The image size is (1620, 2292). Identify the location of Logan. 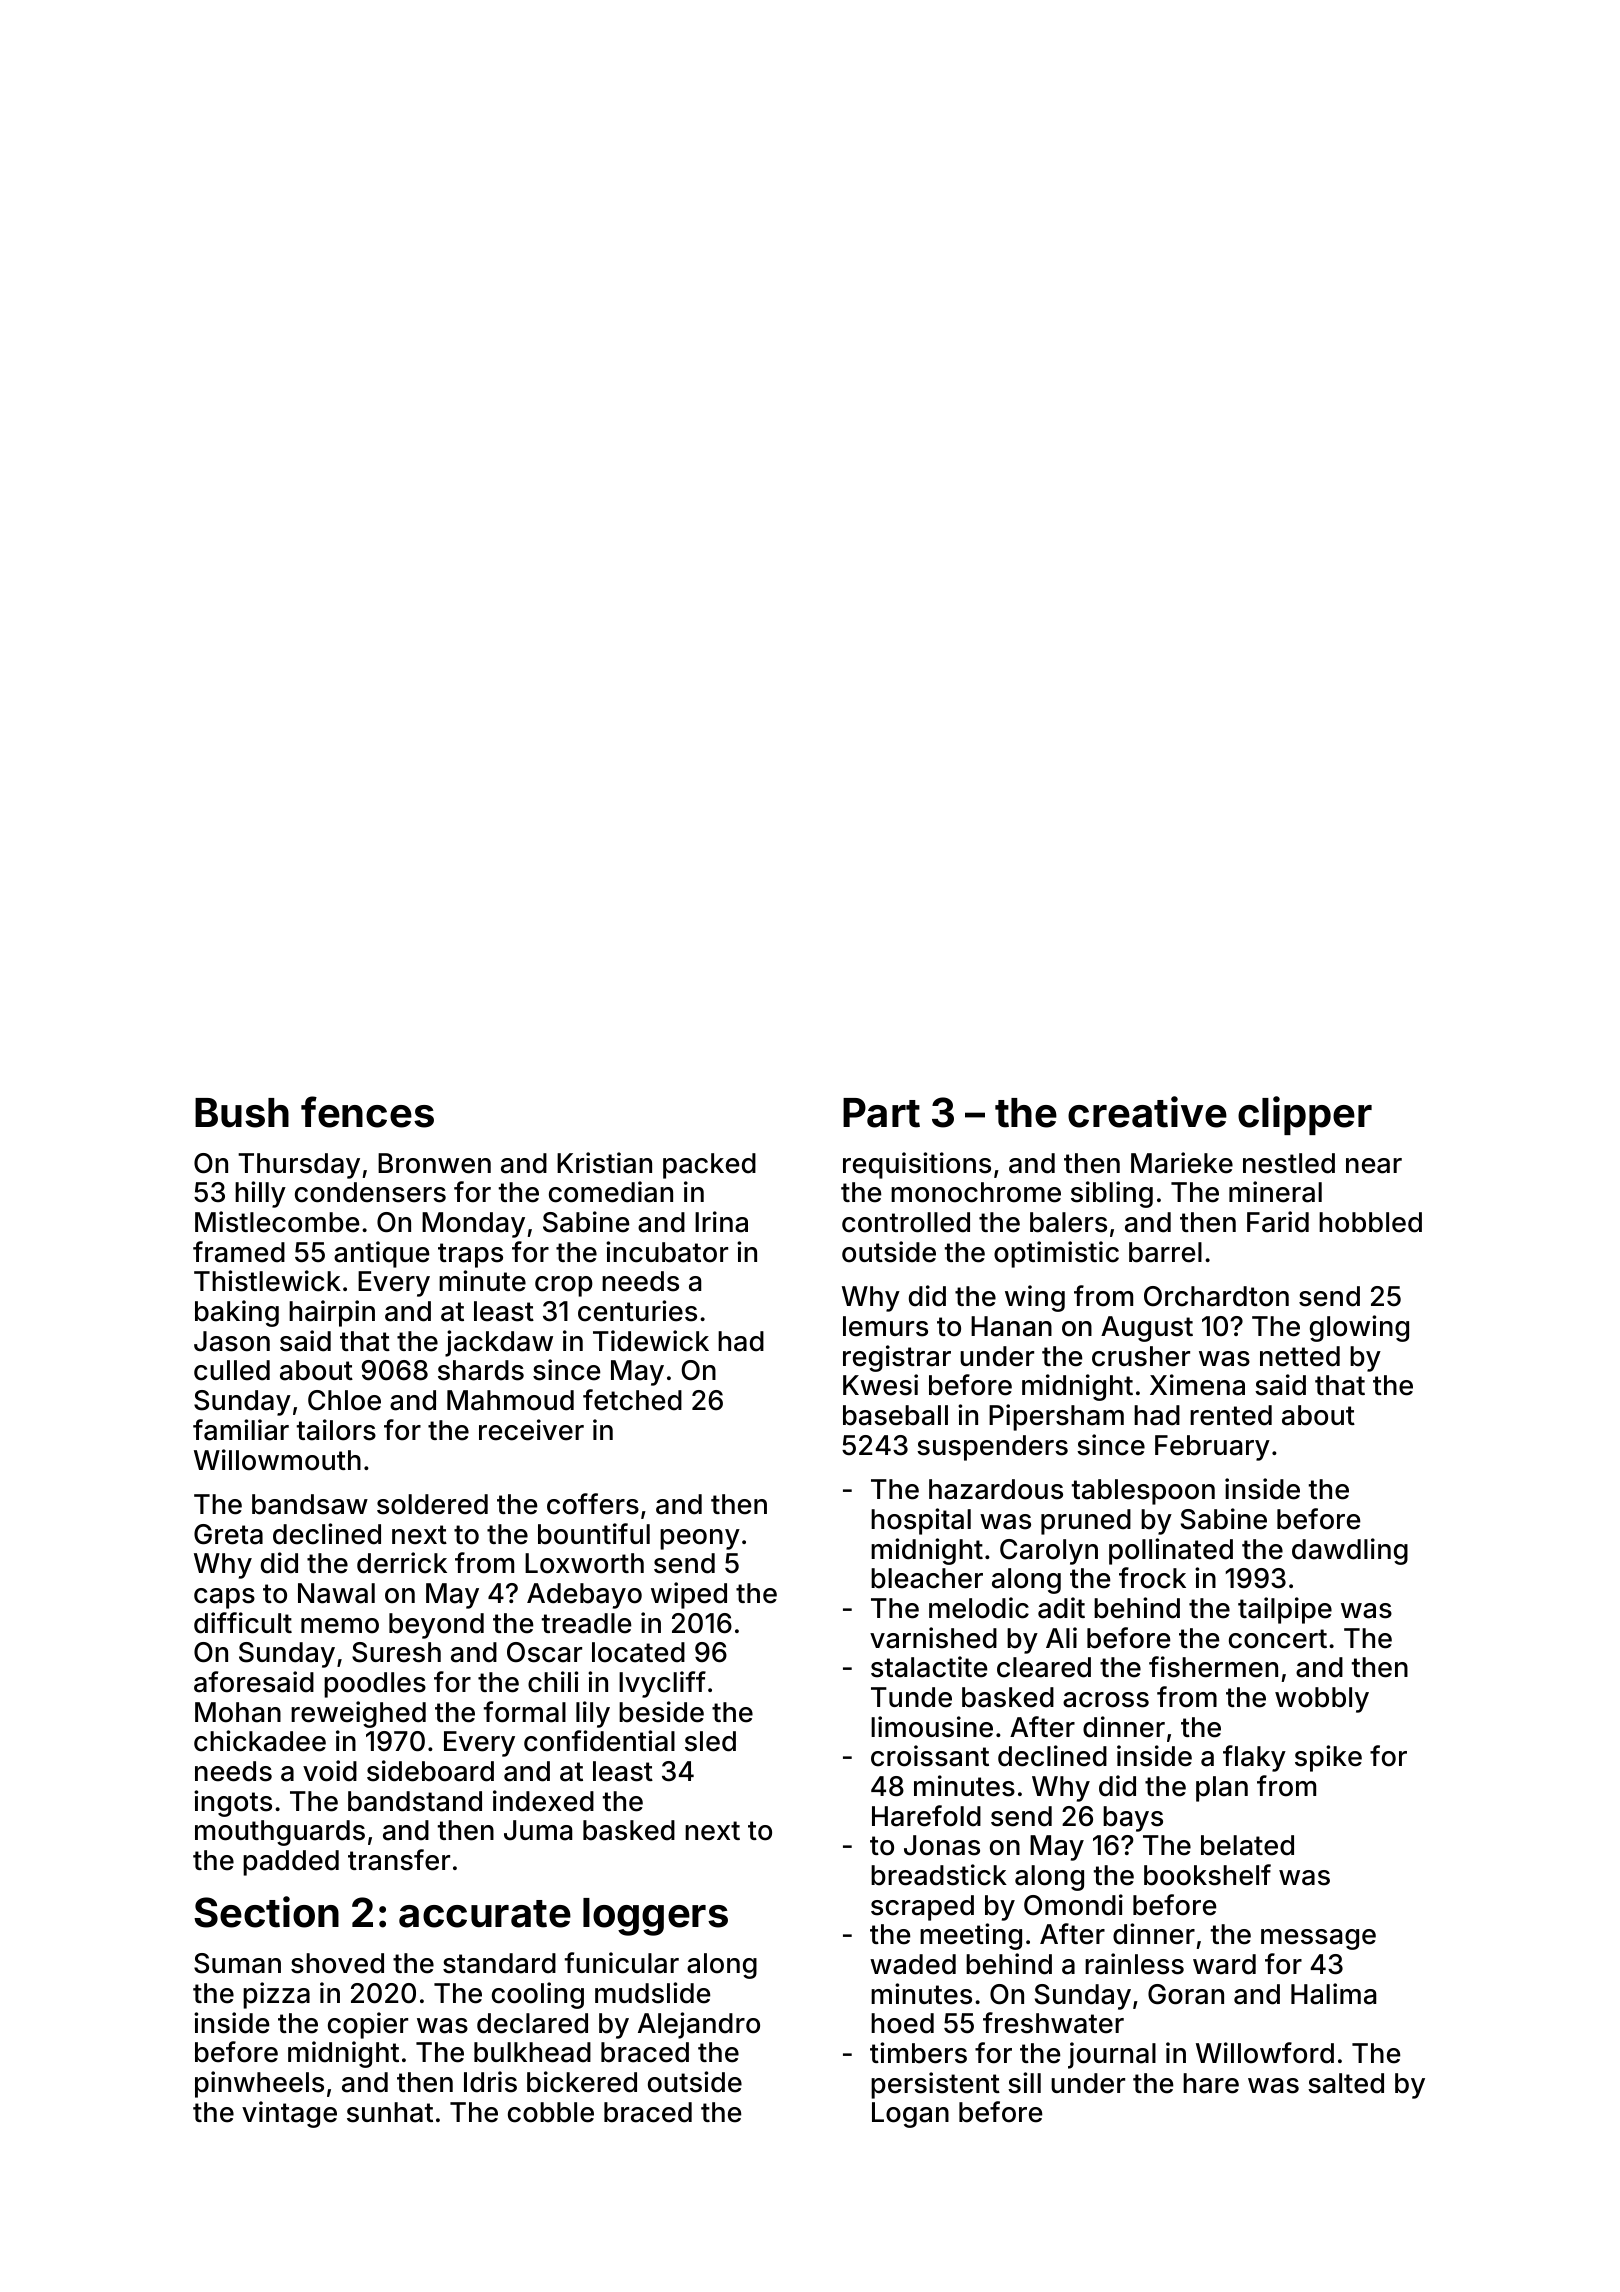
(910, 2115).
